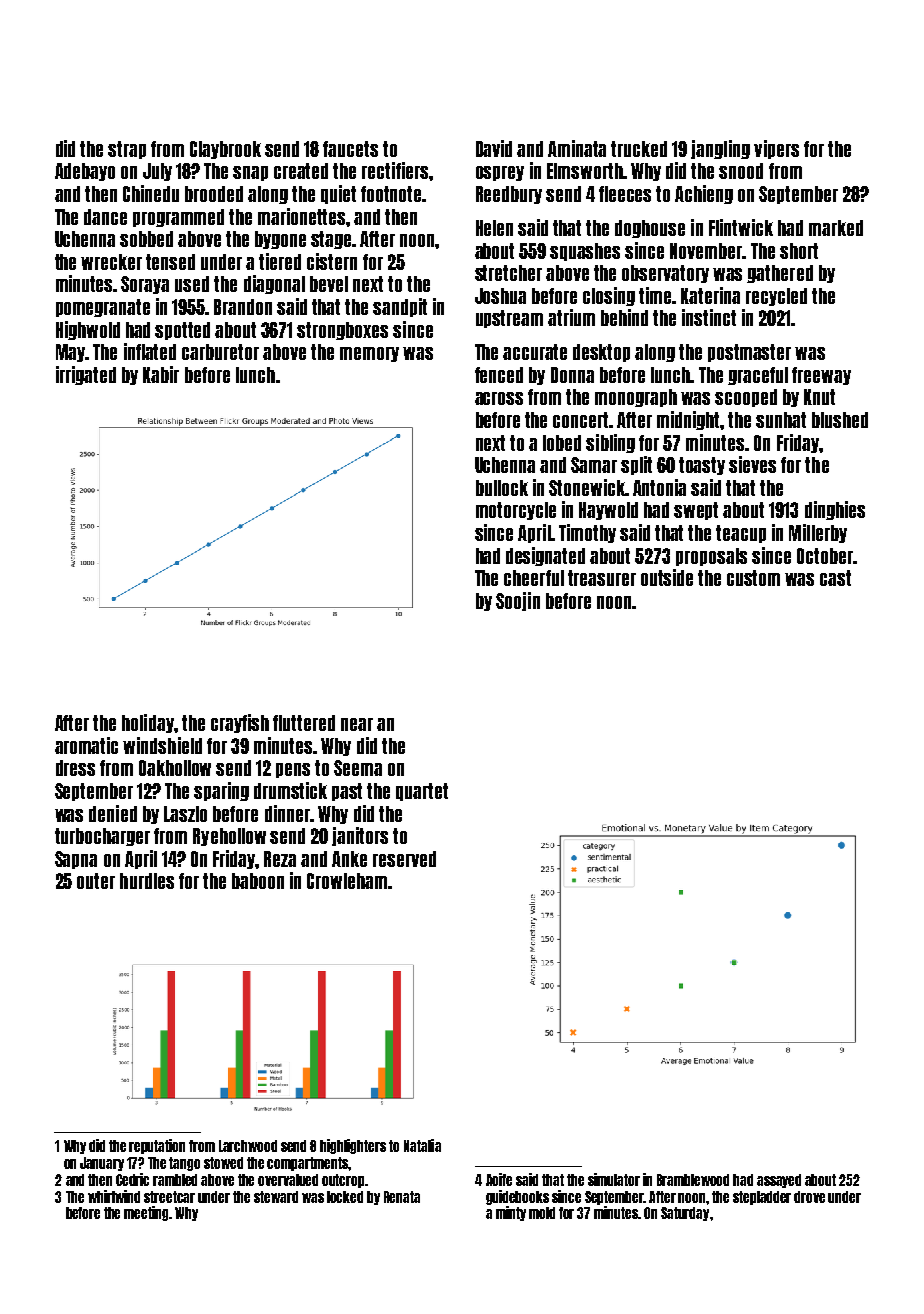 Image resolution: width=924 pixels, height=1314 pixels. Describe the element at coordinates (391, 194) in the screenshot. I see `footnote` at that location.
